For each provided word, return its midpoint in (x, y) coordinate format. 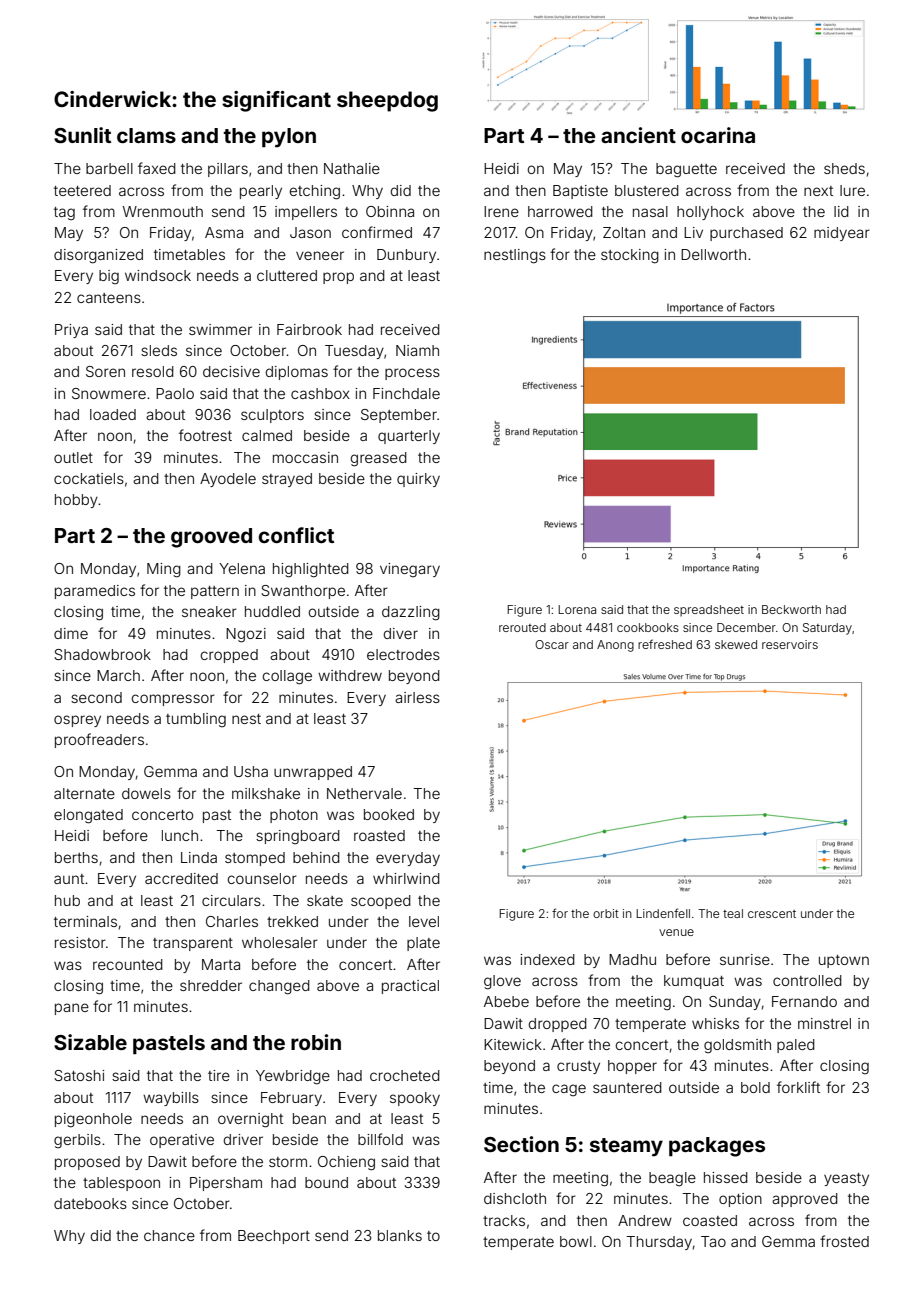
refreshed (665, 644)
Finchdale (406, 393)
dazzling (411, 613)
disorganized (98, 256)
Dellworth (713, 254)
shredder (211, 985)
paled (796, 1046)
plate (423, 944)
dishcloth (515, 1198)
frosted (844, 1241)
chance (169, 1235)
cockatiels (89, 478)
